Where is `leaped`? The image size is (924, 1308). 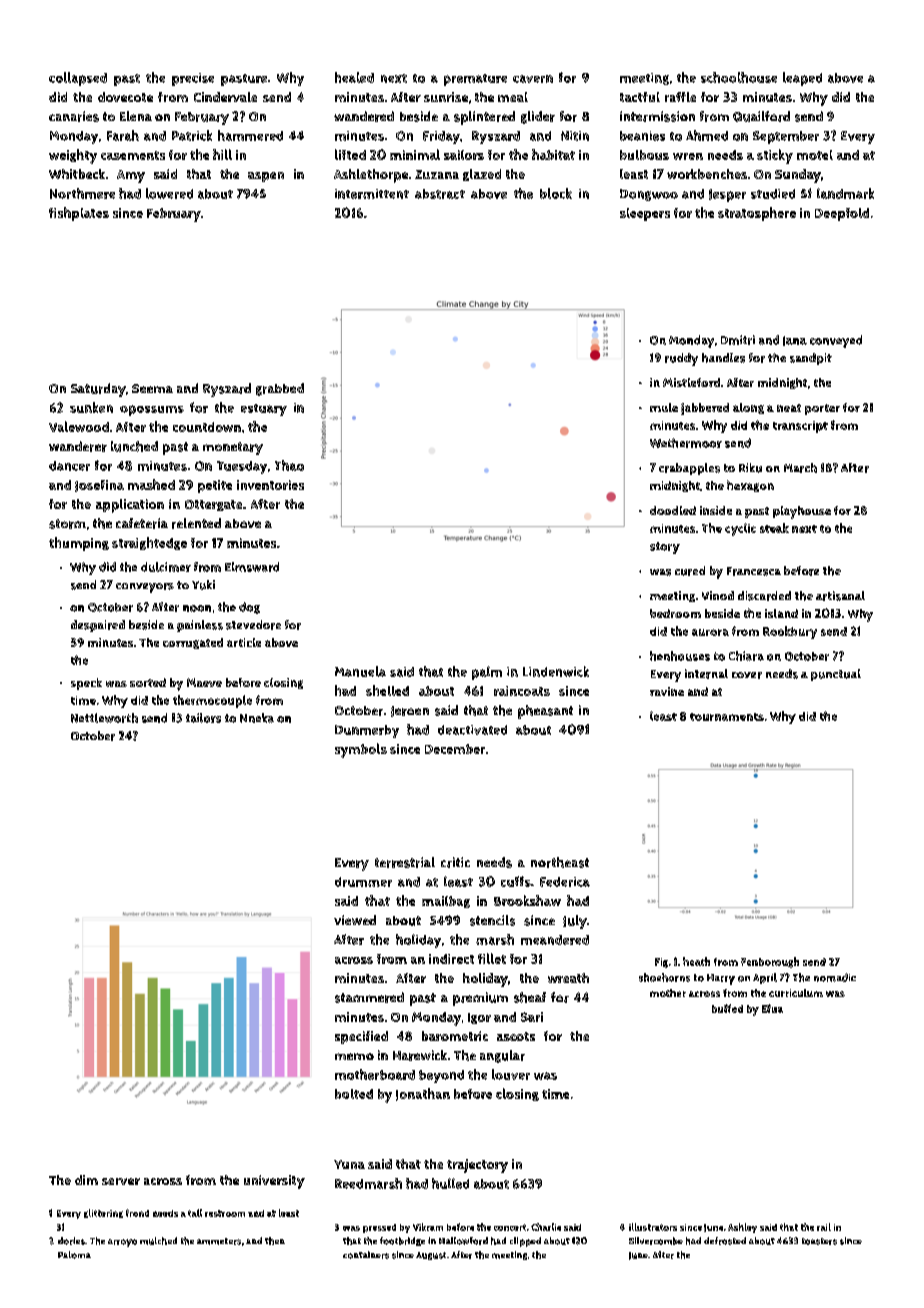 leaped is located at coordinates (802, 79).
